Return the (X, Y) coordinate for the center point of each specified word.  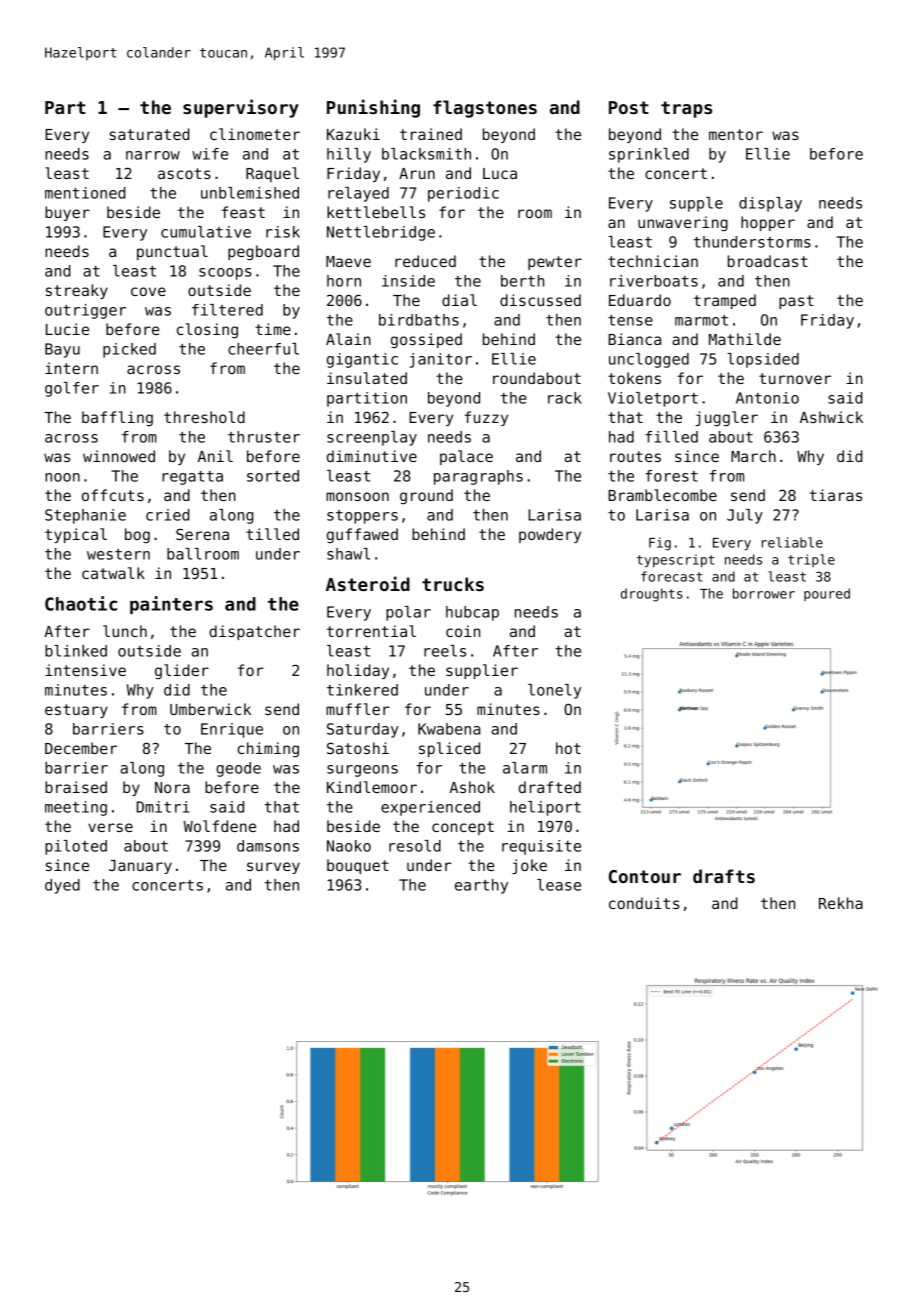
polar (408, 613)
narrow (153, 155)
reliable (792, 542)
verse (110, 827)
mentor (736, 134)
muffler (358, 709)
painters (171, 605)
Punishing (373, 108)
